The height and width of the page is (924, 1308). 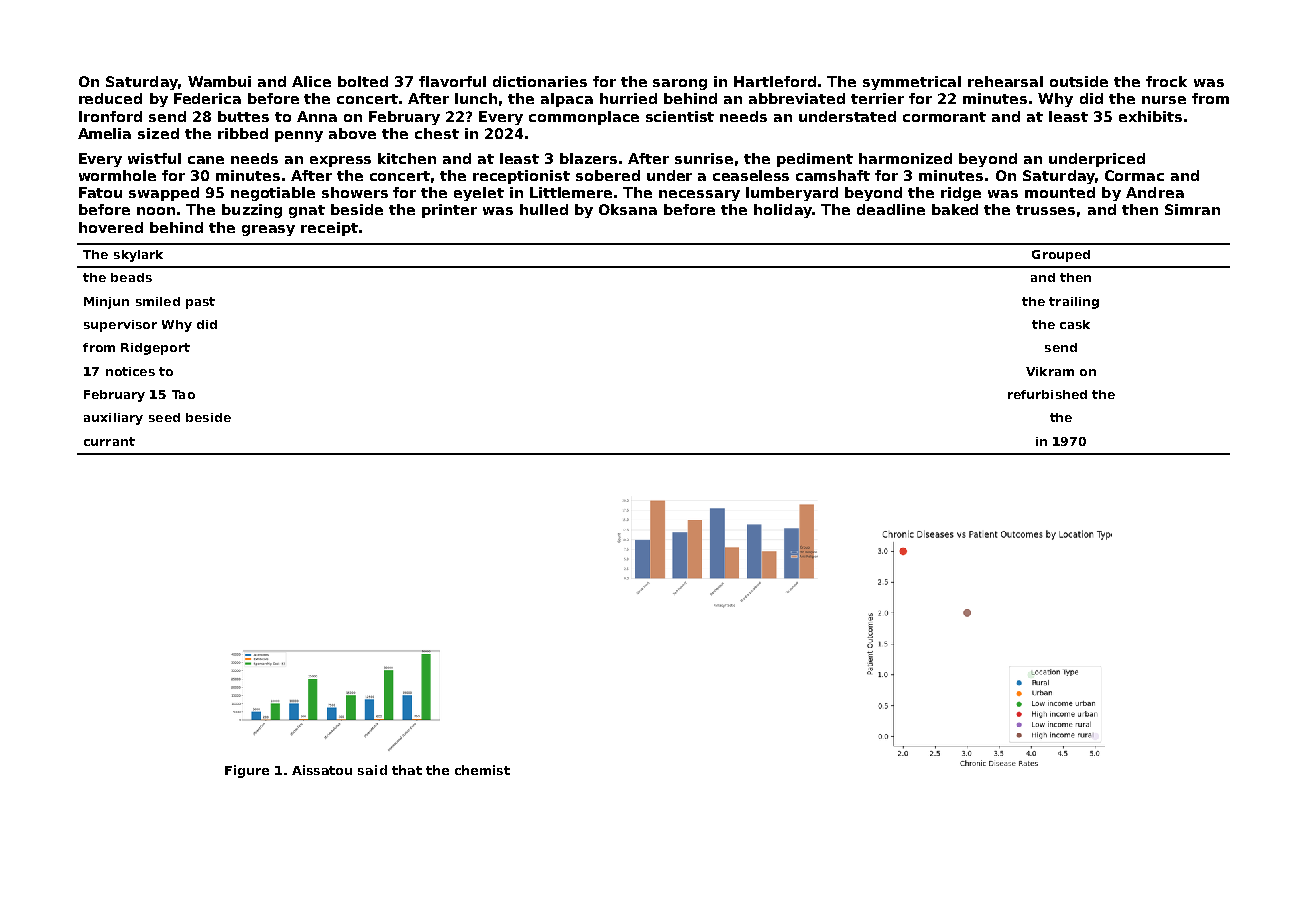 What do you see at coordinates (322, 770) in the page?
I see `Aissatou` at bounding box center [322, 770].
